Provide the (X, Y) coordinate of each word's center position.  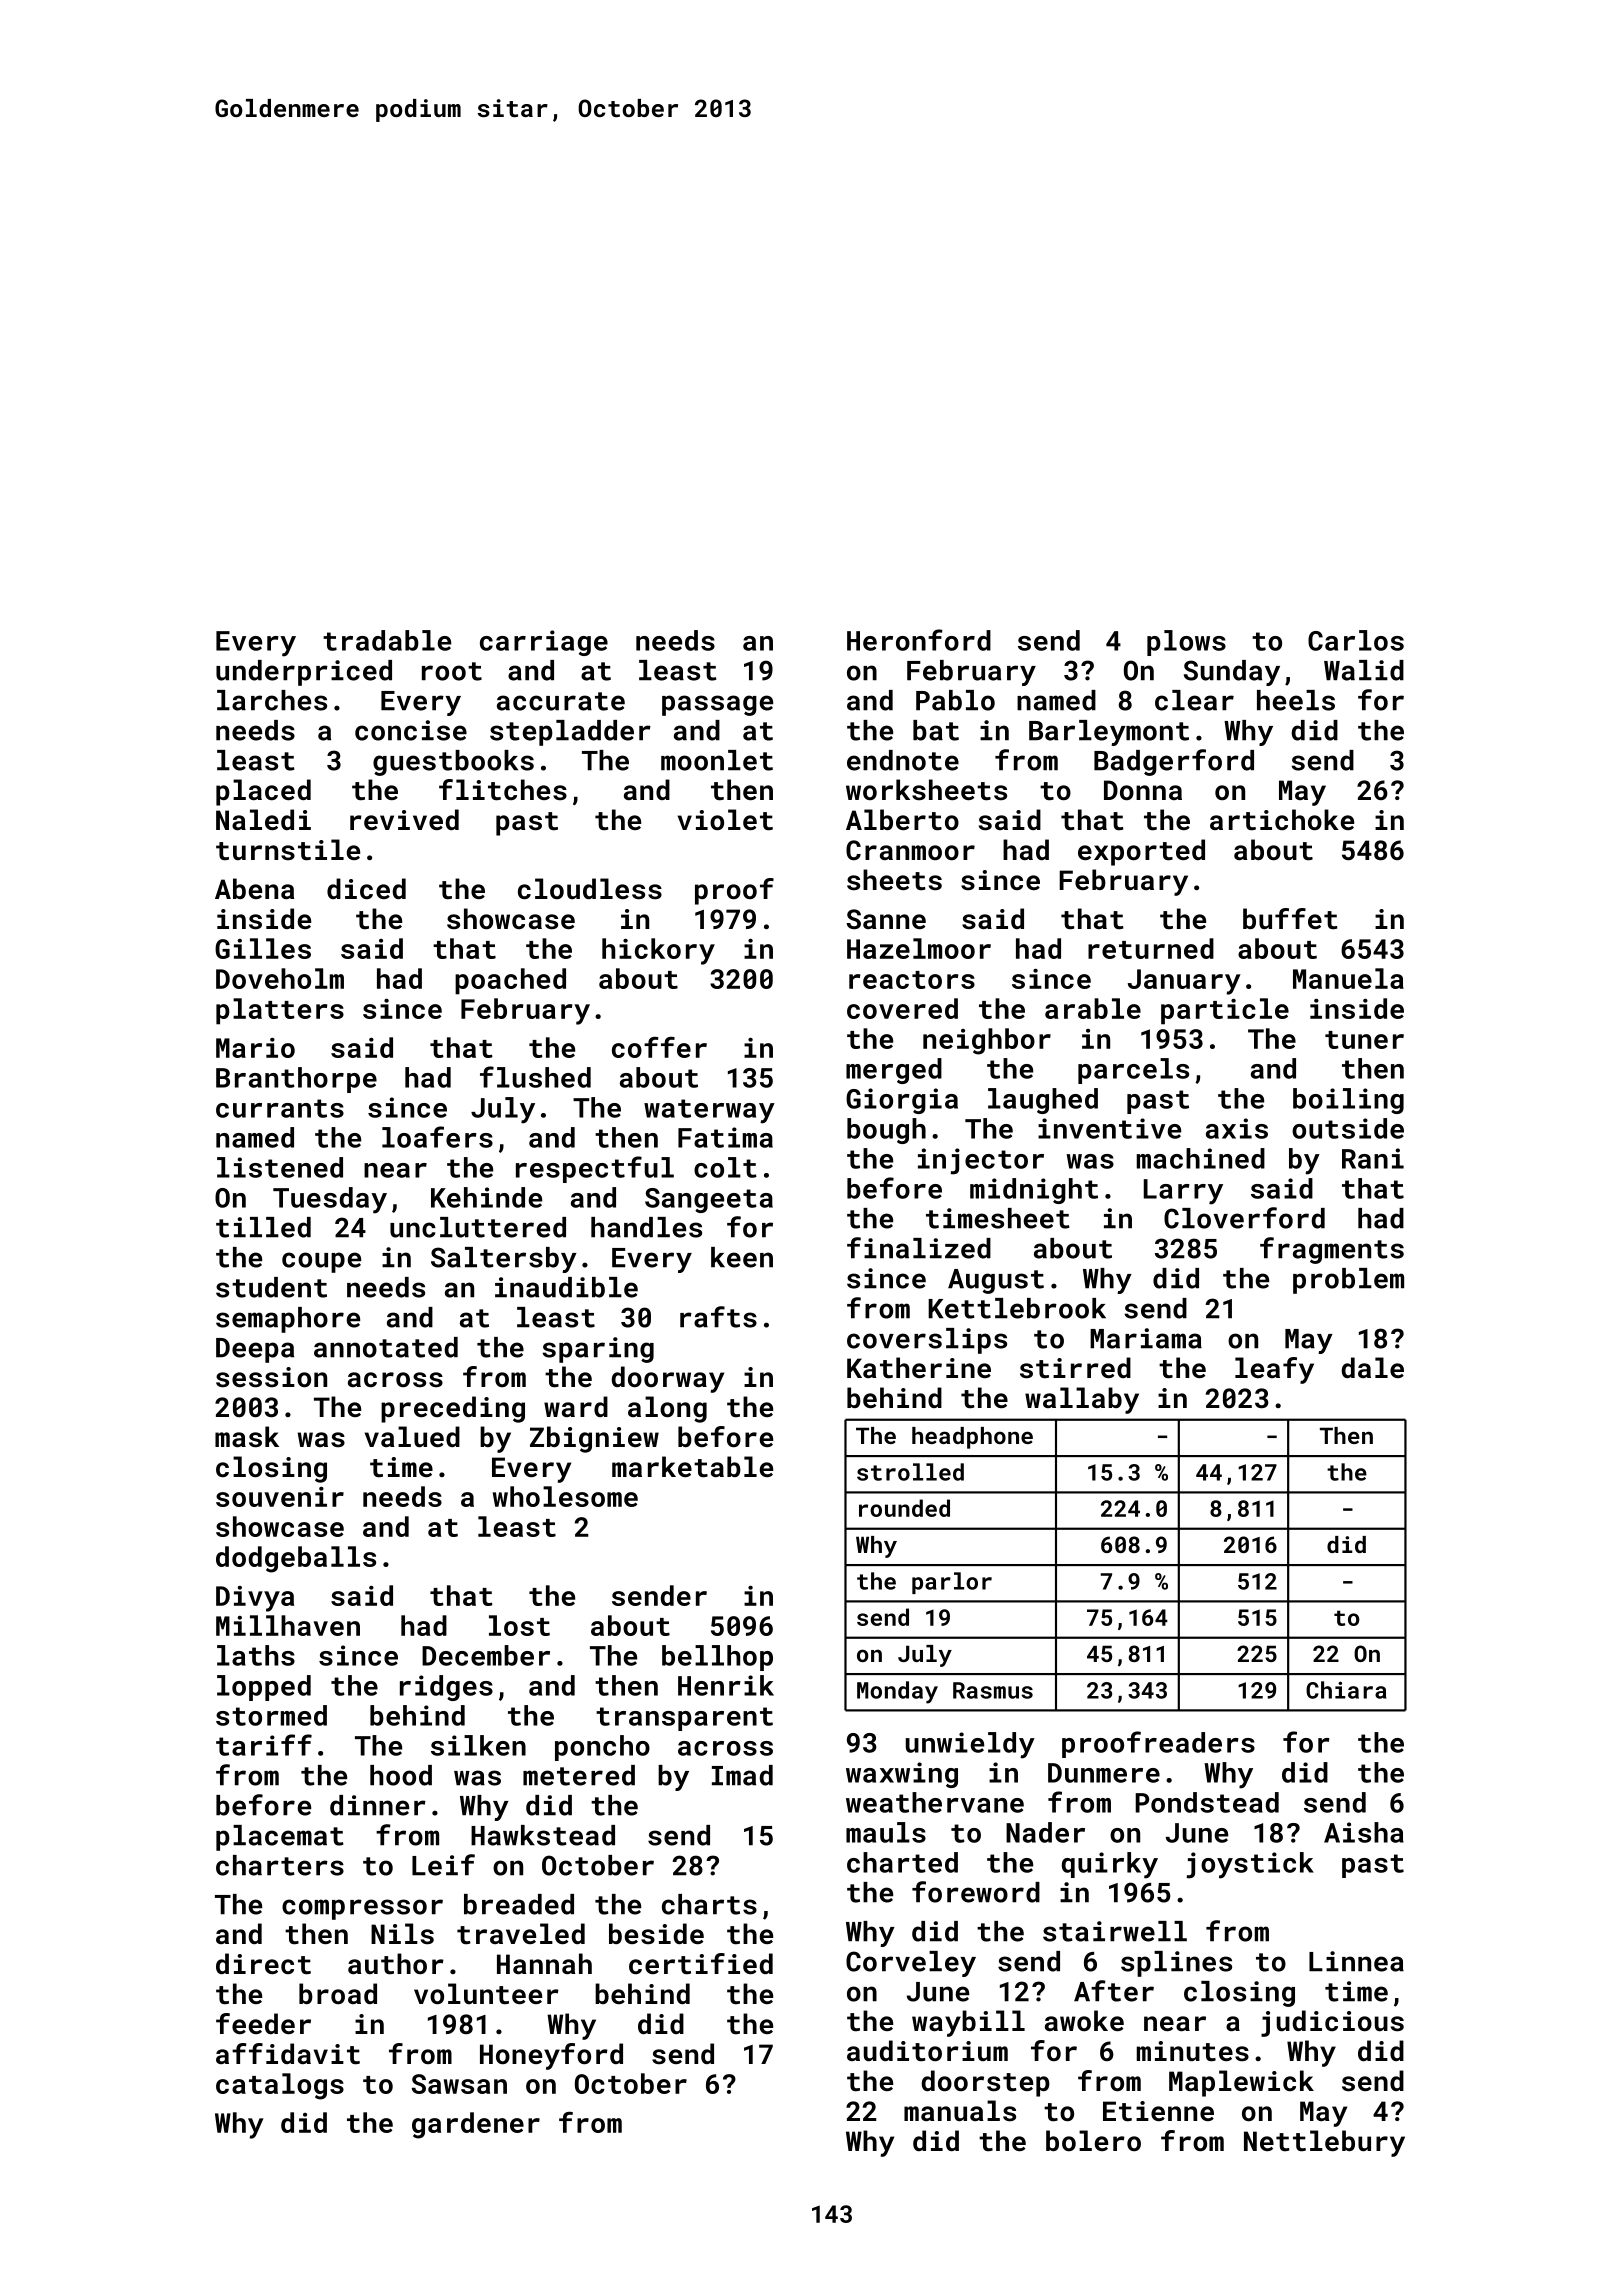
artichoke (1282, 820)
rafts (718, 1317)
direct (263, 1964)
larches (272, 700)
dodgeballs (296, 1559)
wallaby (1082, 1400)
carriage (544, 643)
